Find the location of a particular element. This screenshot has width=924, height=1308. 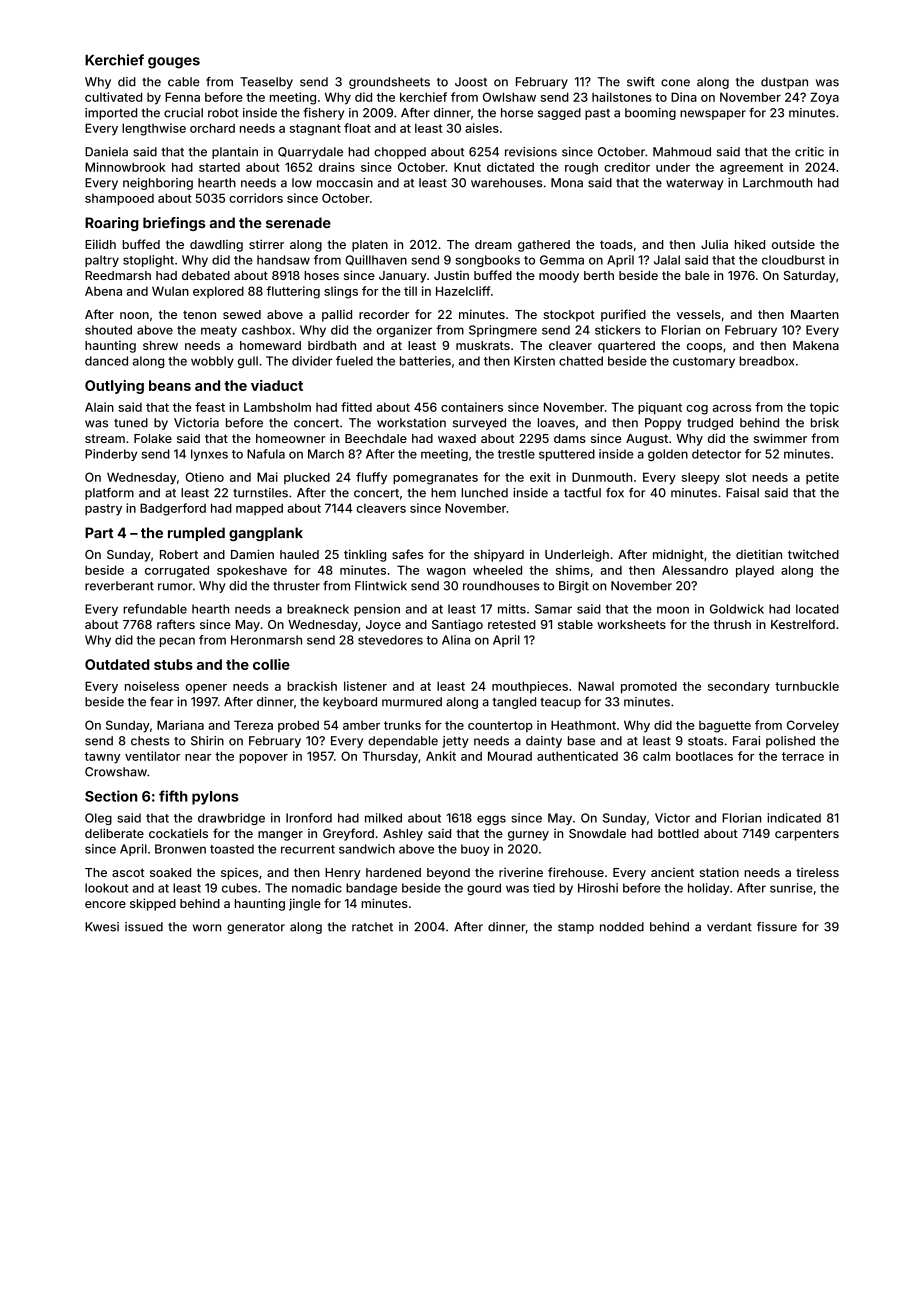

thrush is located at coordinates (732, 624).
